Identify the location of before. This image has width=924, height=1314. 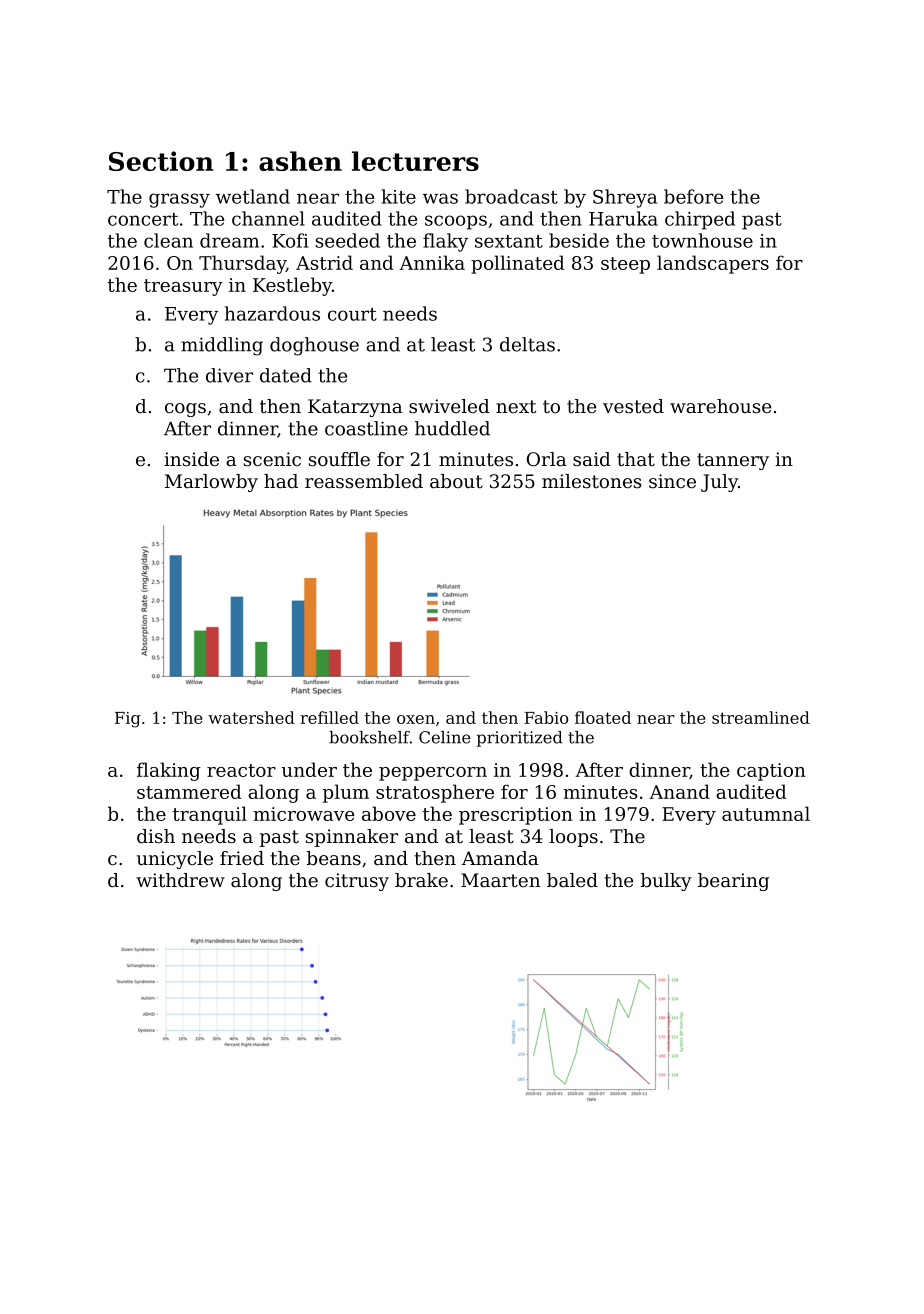
(693, 196).
